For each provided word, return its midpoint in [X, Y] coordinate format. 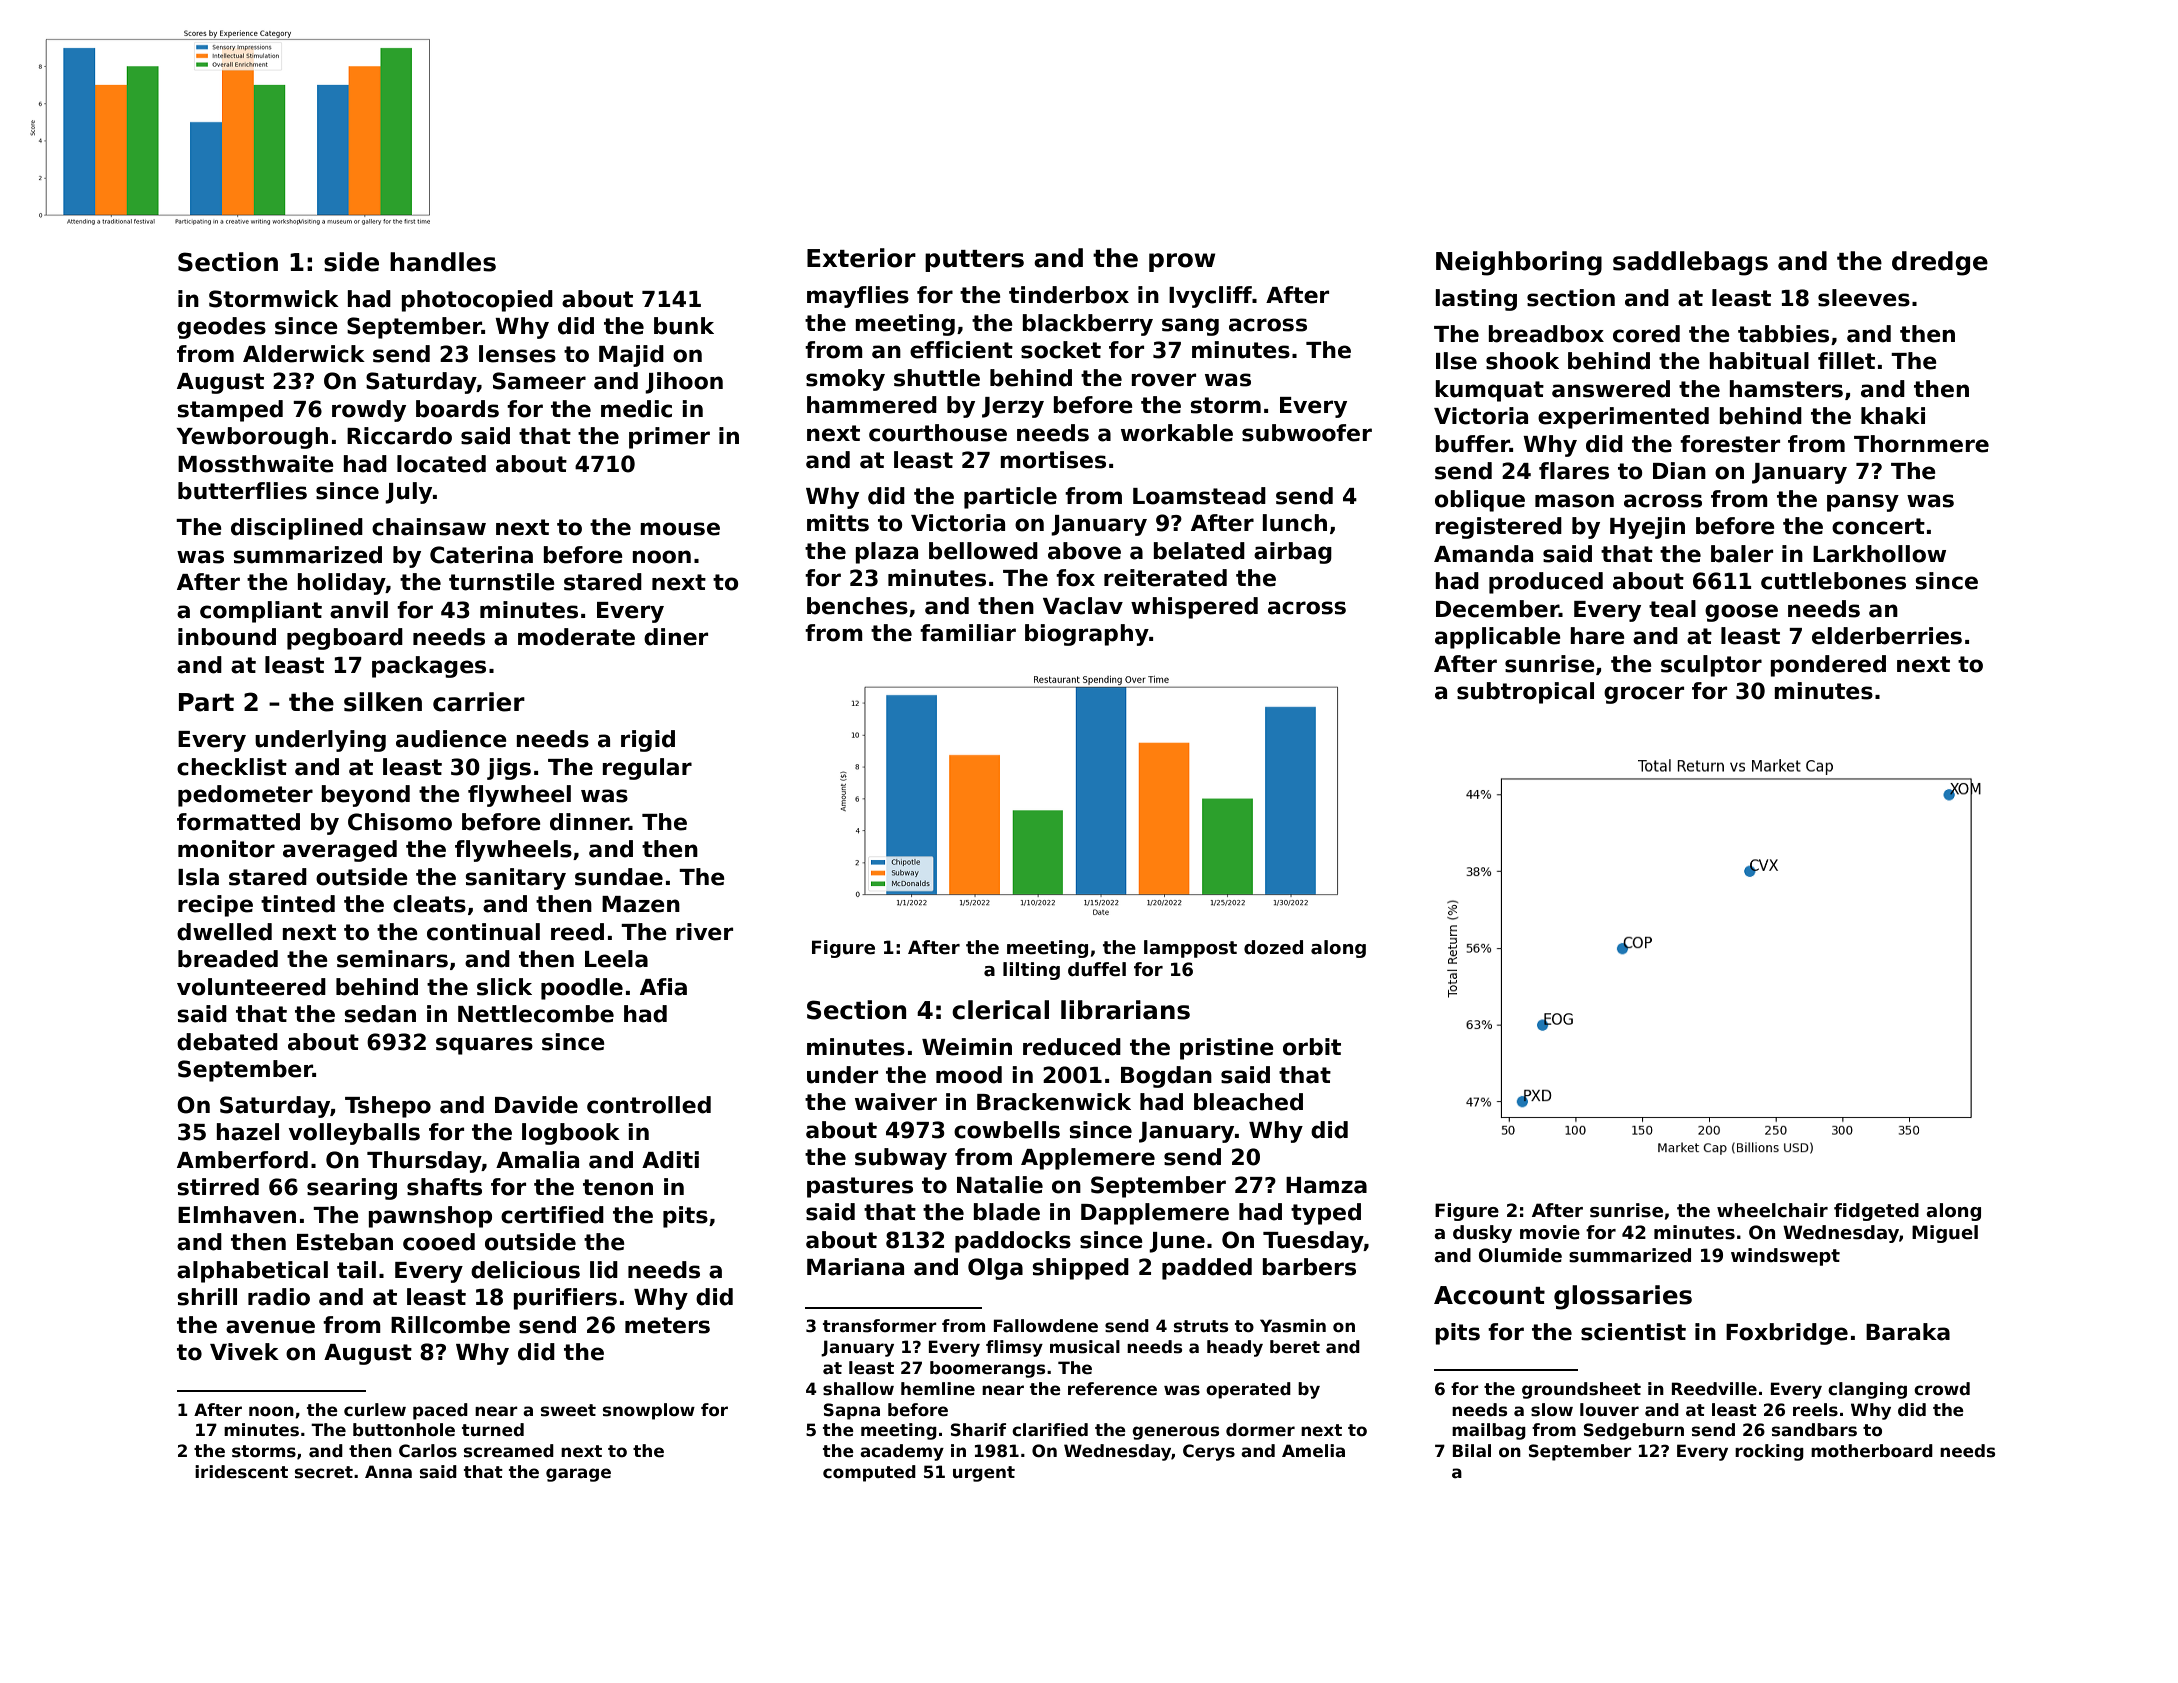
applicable [1498, 638]
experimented [1623, 418]
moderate [576, 637]
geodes [221, 328]
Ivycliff [1210, 297]
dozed [1273, 947]
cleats [429, 904]
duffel [1097, 969]
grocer [1644, 695]
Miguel [1945, 1234]
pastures [860, 1187]
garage [578, 1475]
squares [484, 1046]
